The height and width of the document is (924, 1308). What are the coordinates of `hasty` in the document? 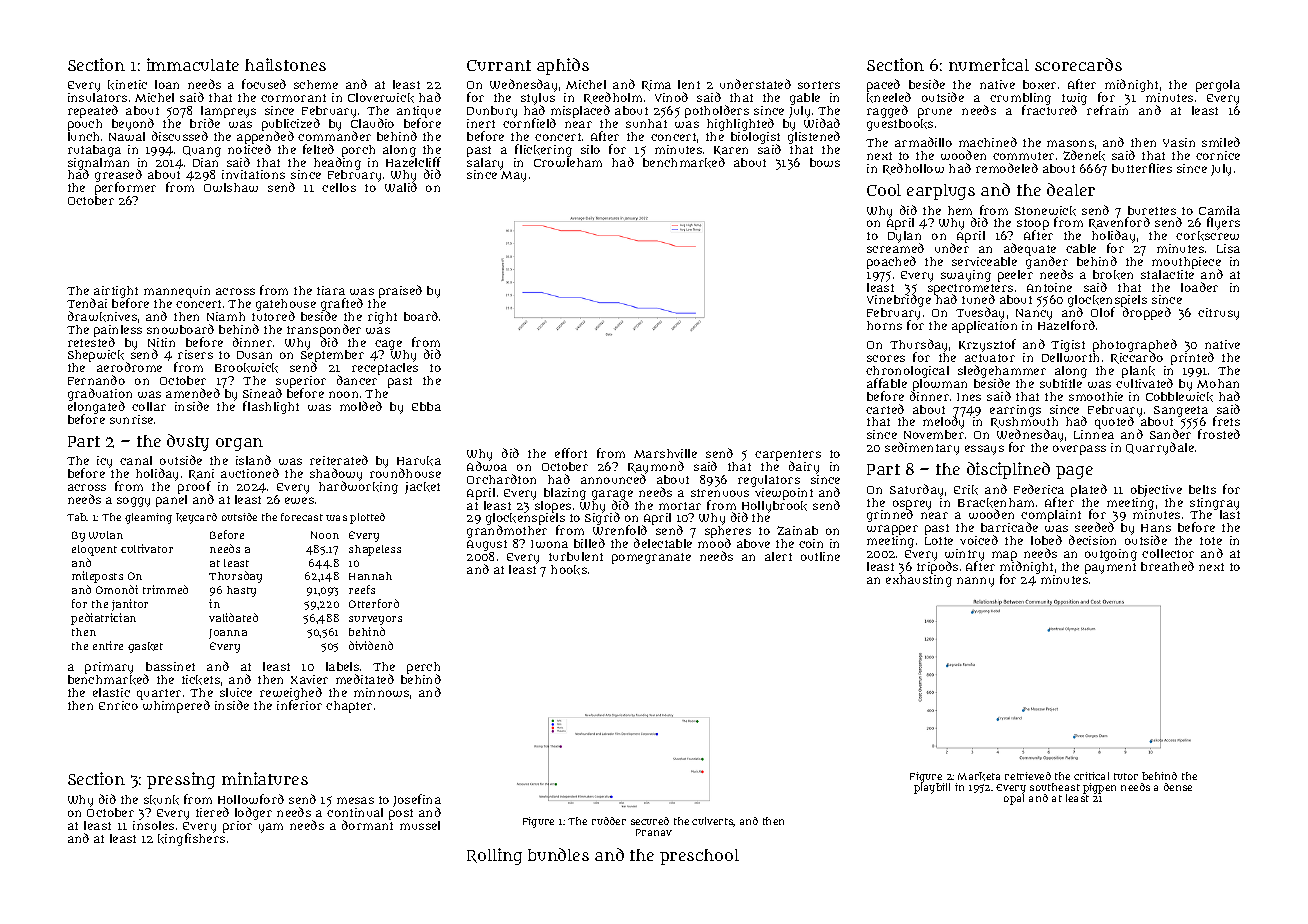 It's located at (241, 591).
